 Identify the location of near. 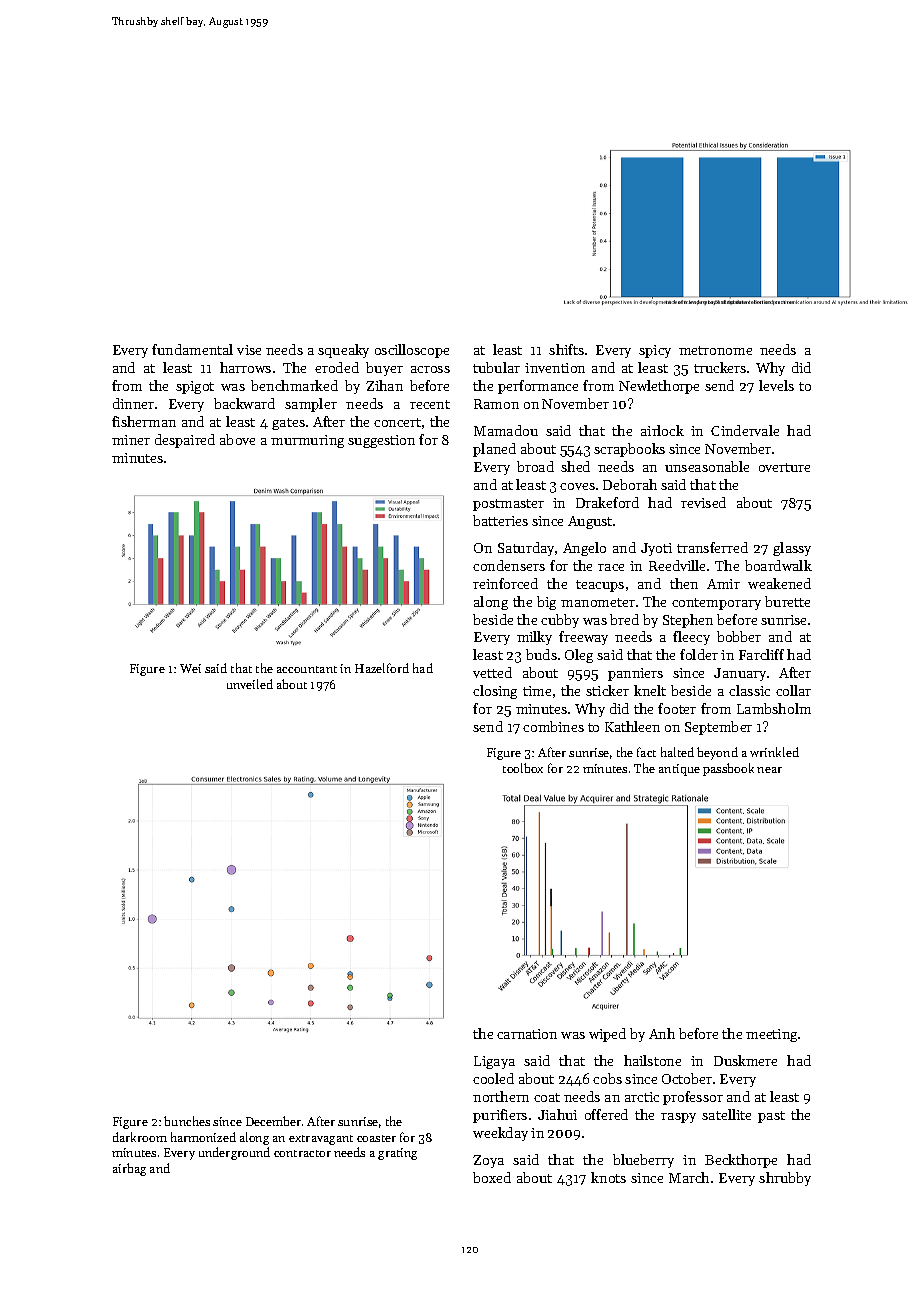
(769, 770).
